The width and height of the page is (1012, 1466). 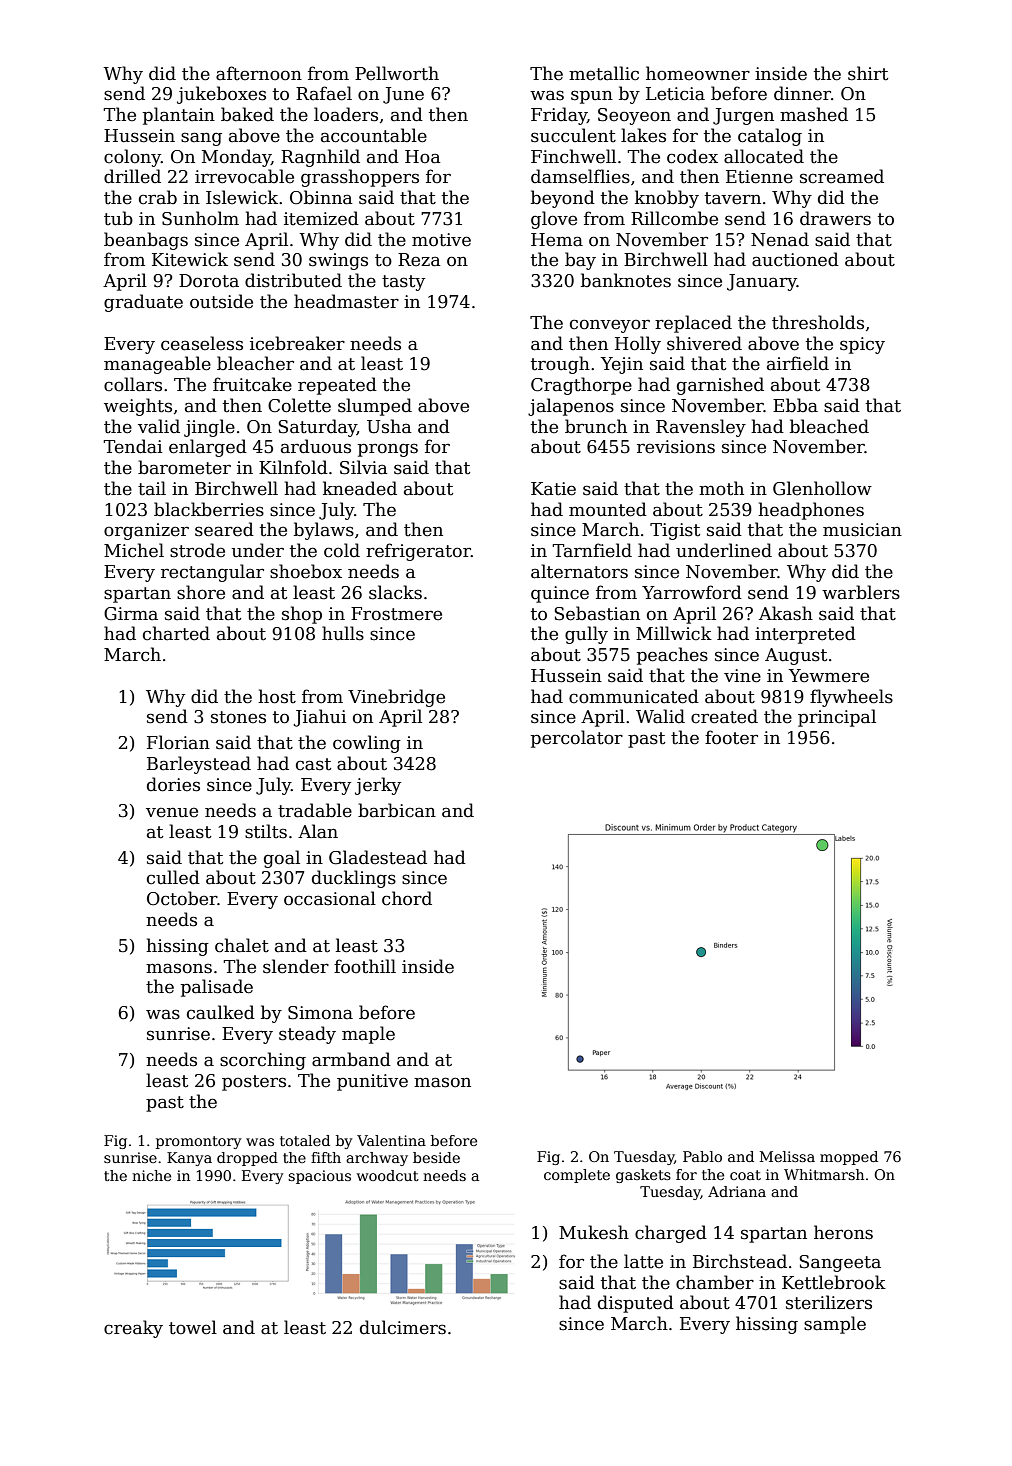 I want to click on codex, so click(x=692, y=156).
